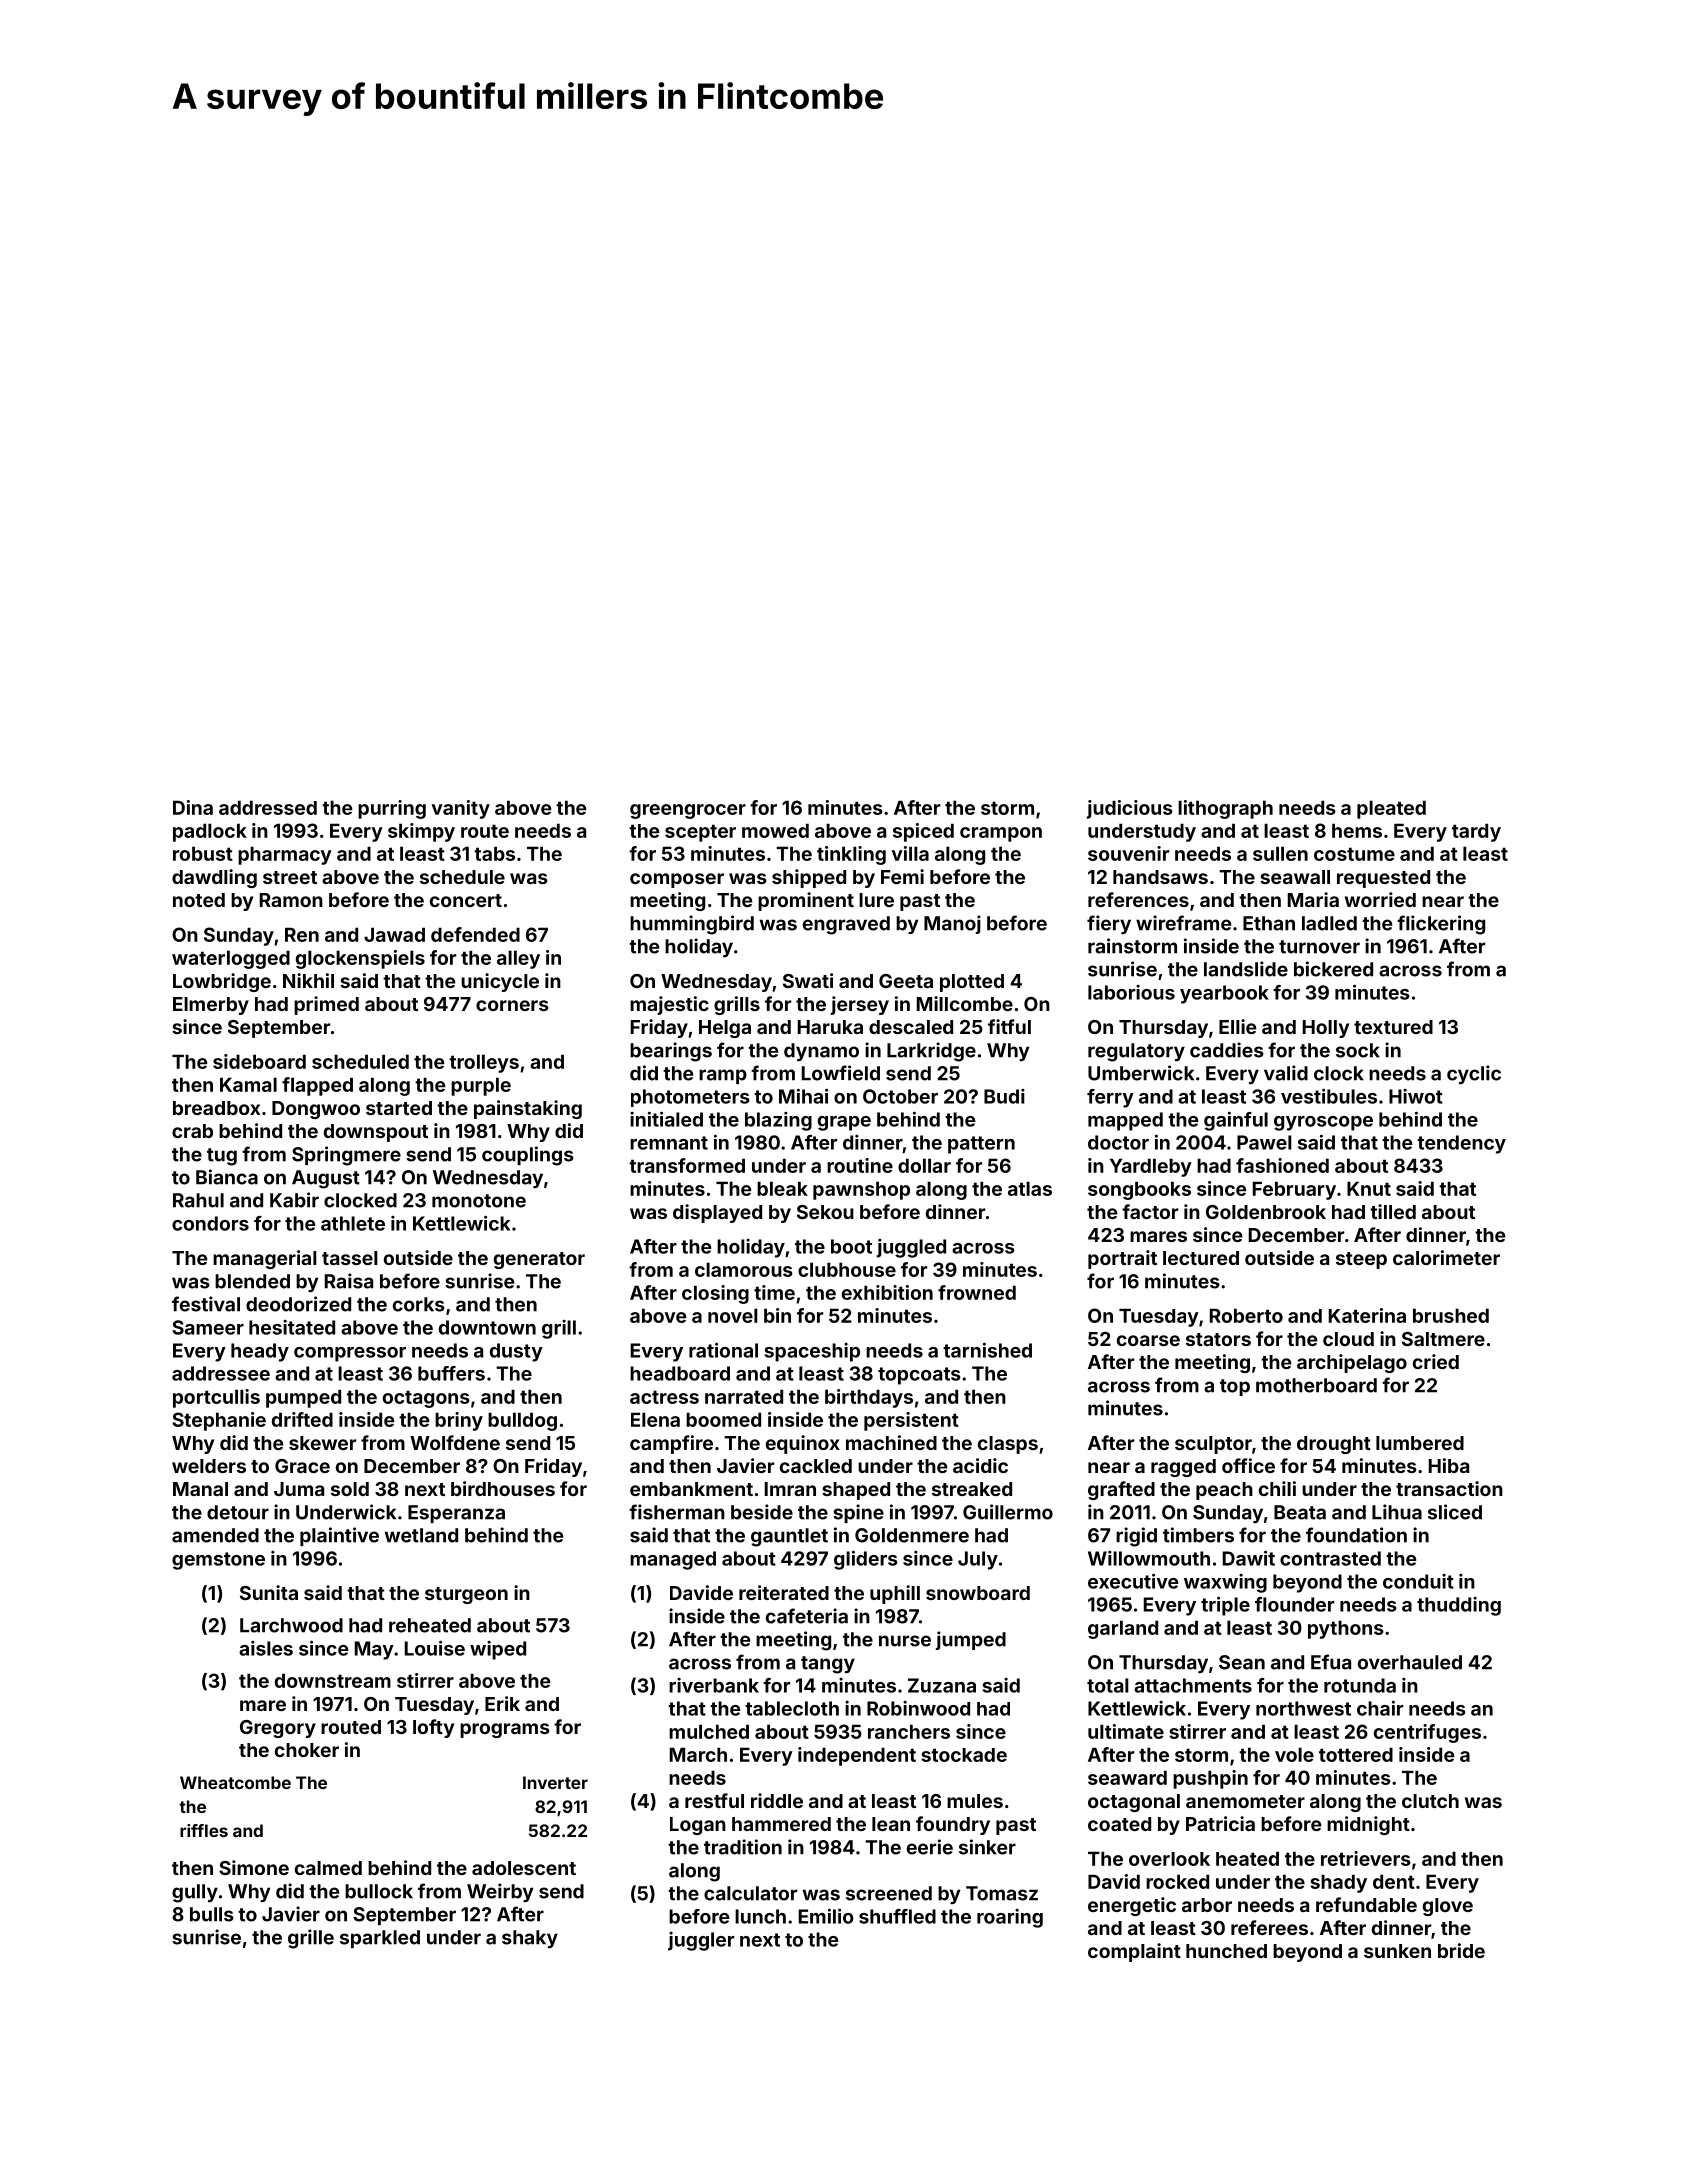  What do you see at coordinates (307, 1750) in the screenshot?
I see `choker` at bounding box center [307, 1750].
